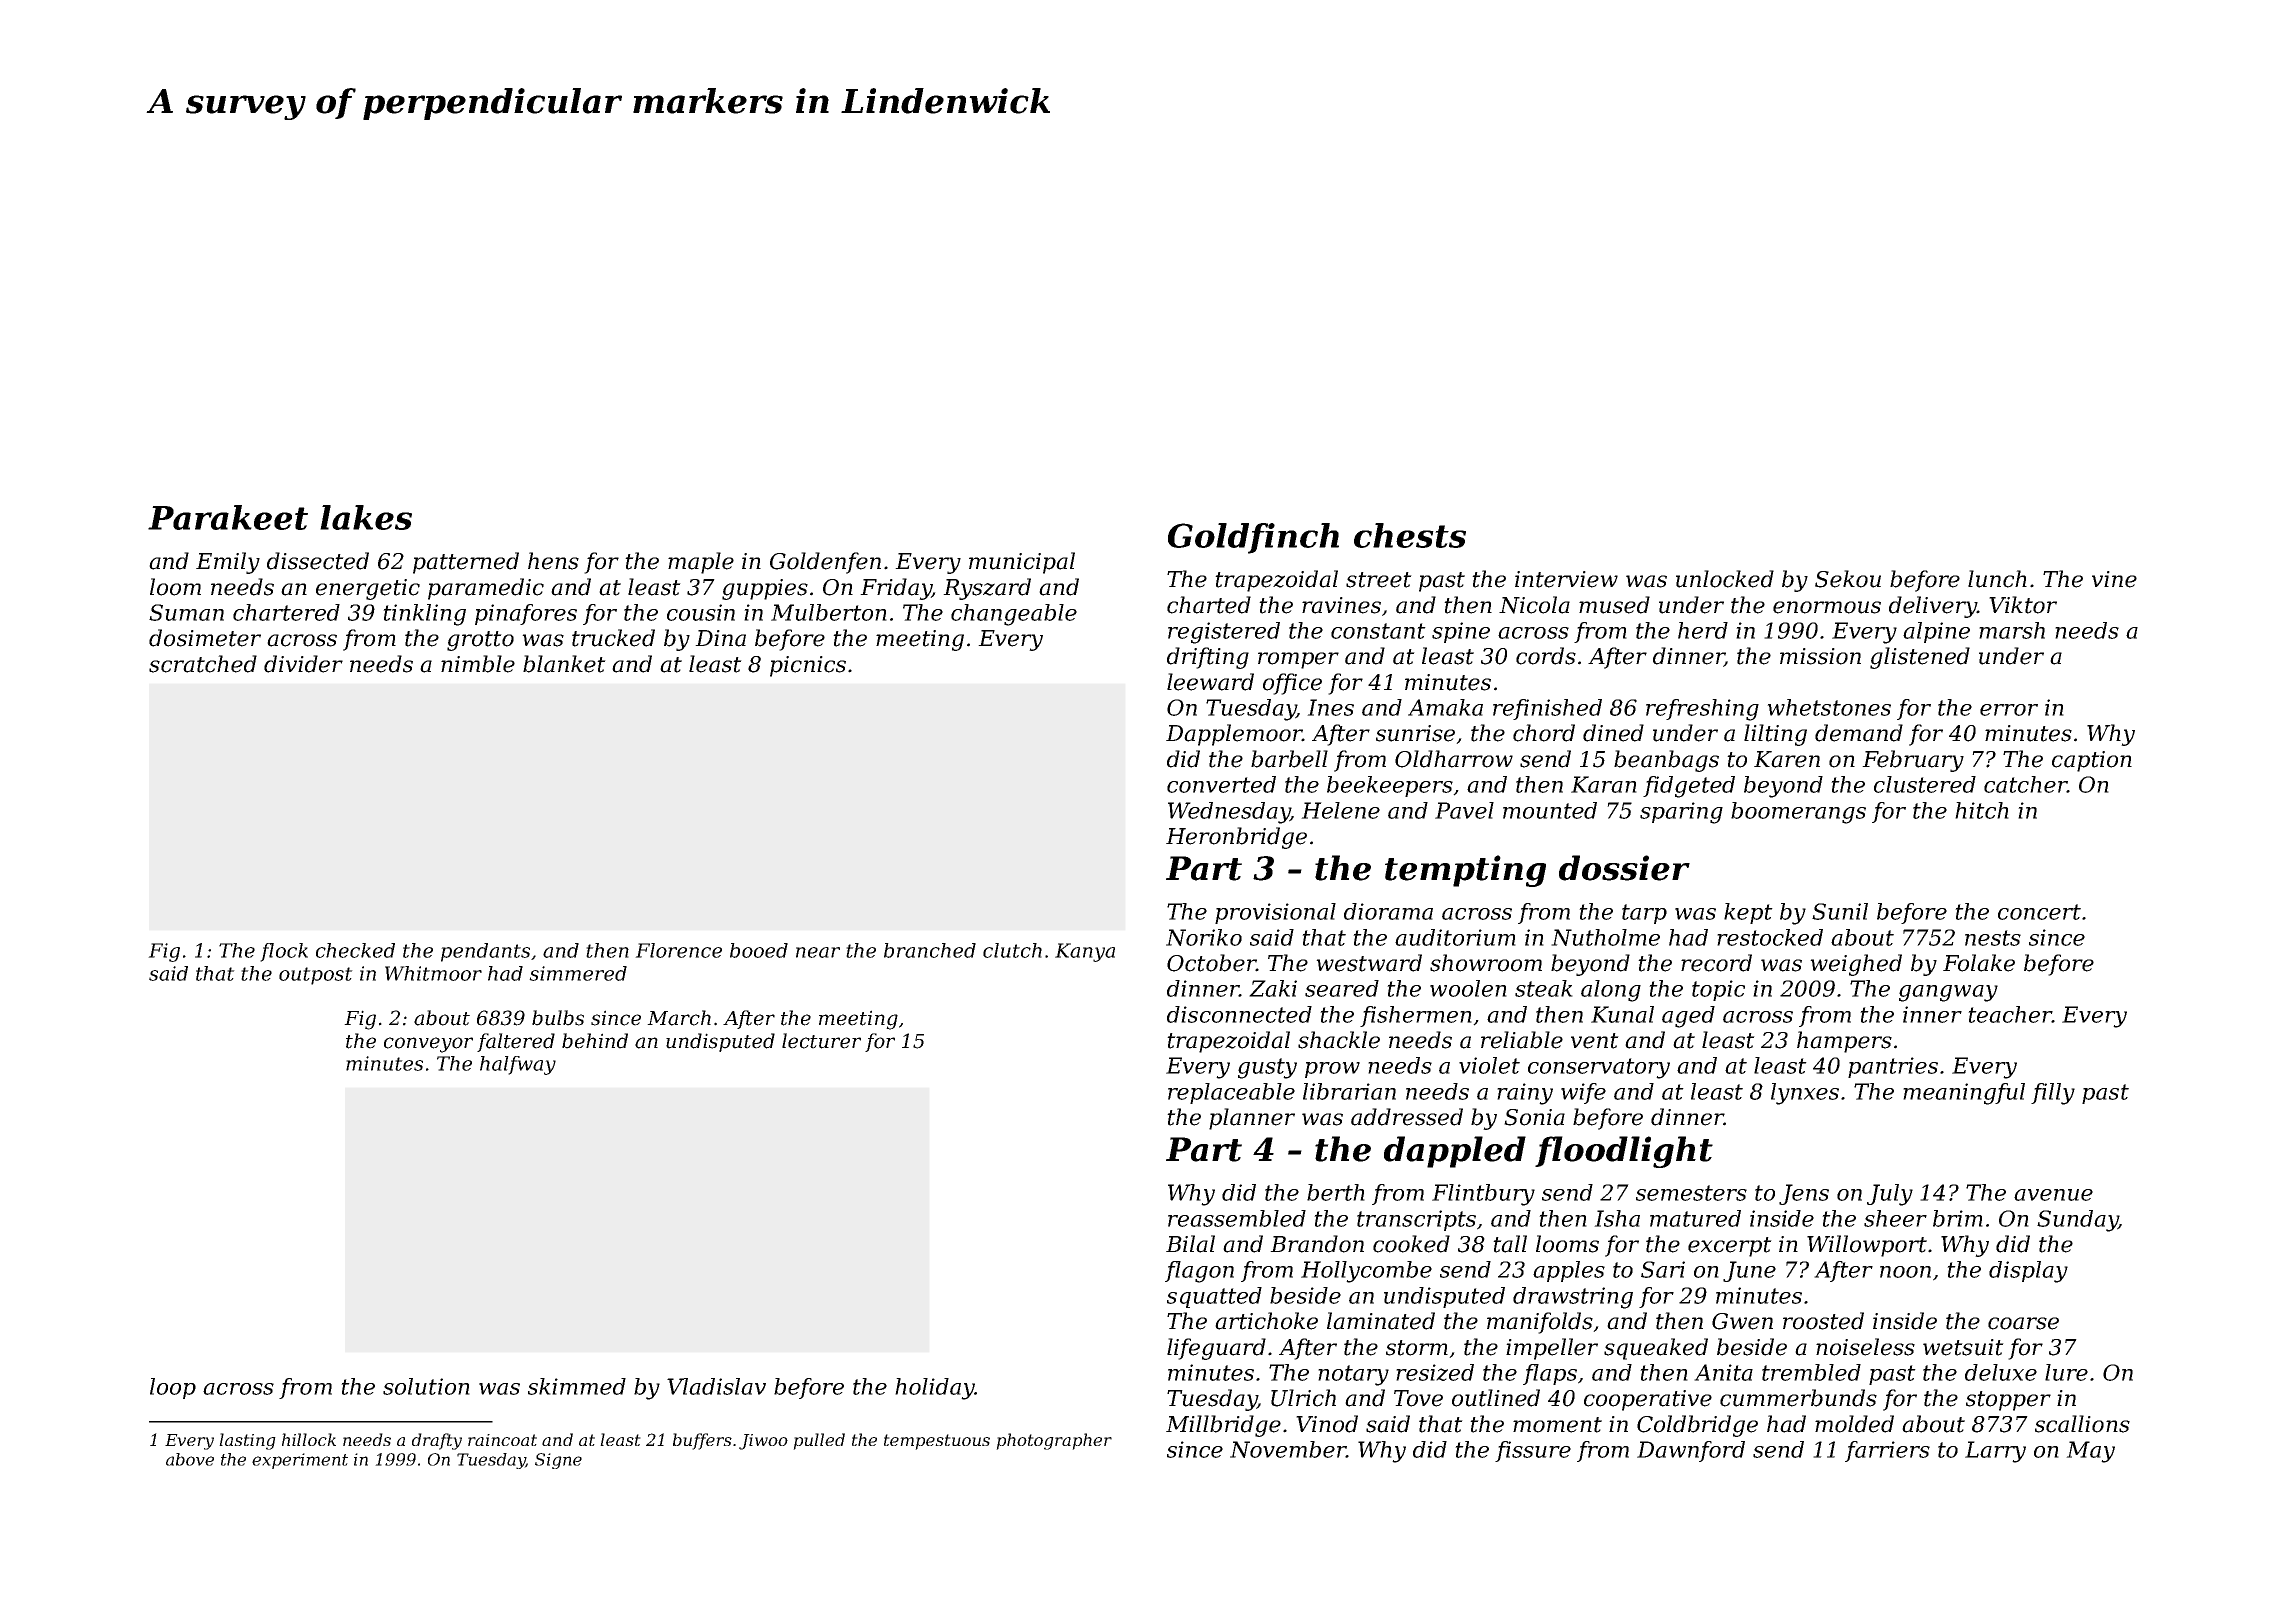 This screenshot has height=1620, width=2292. I want to click on behind, so click(595, 1041).
